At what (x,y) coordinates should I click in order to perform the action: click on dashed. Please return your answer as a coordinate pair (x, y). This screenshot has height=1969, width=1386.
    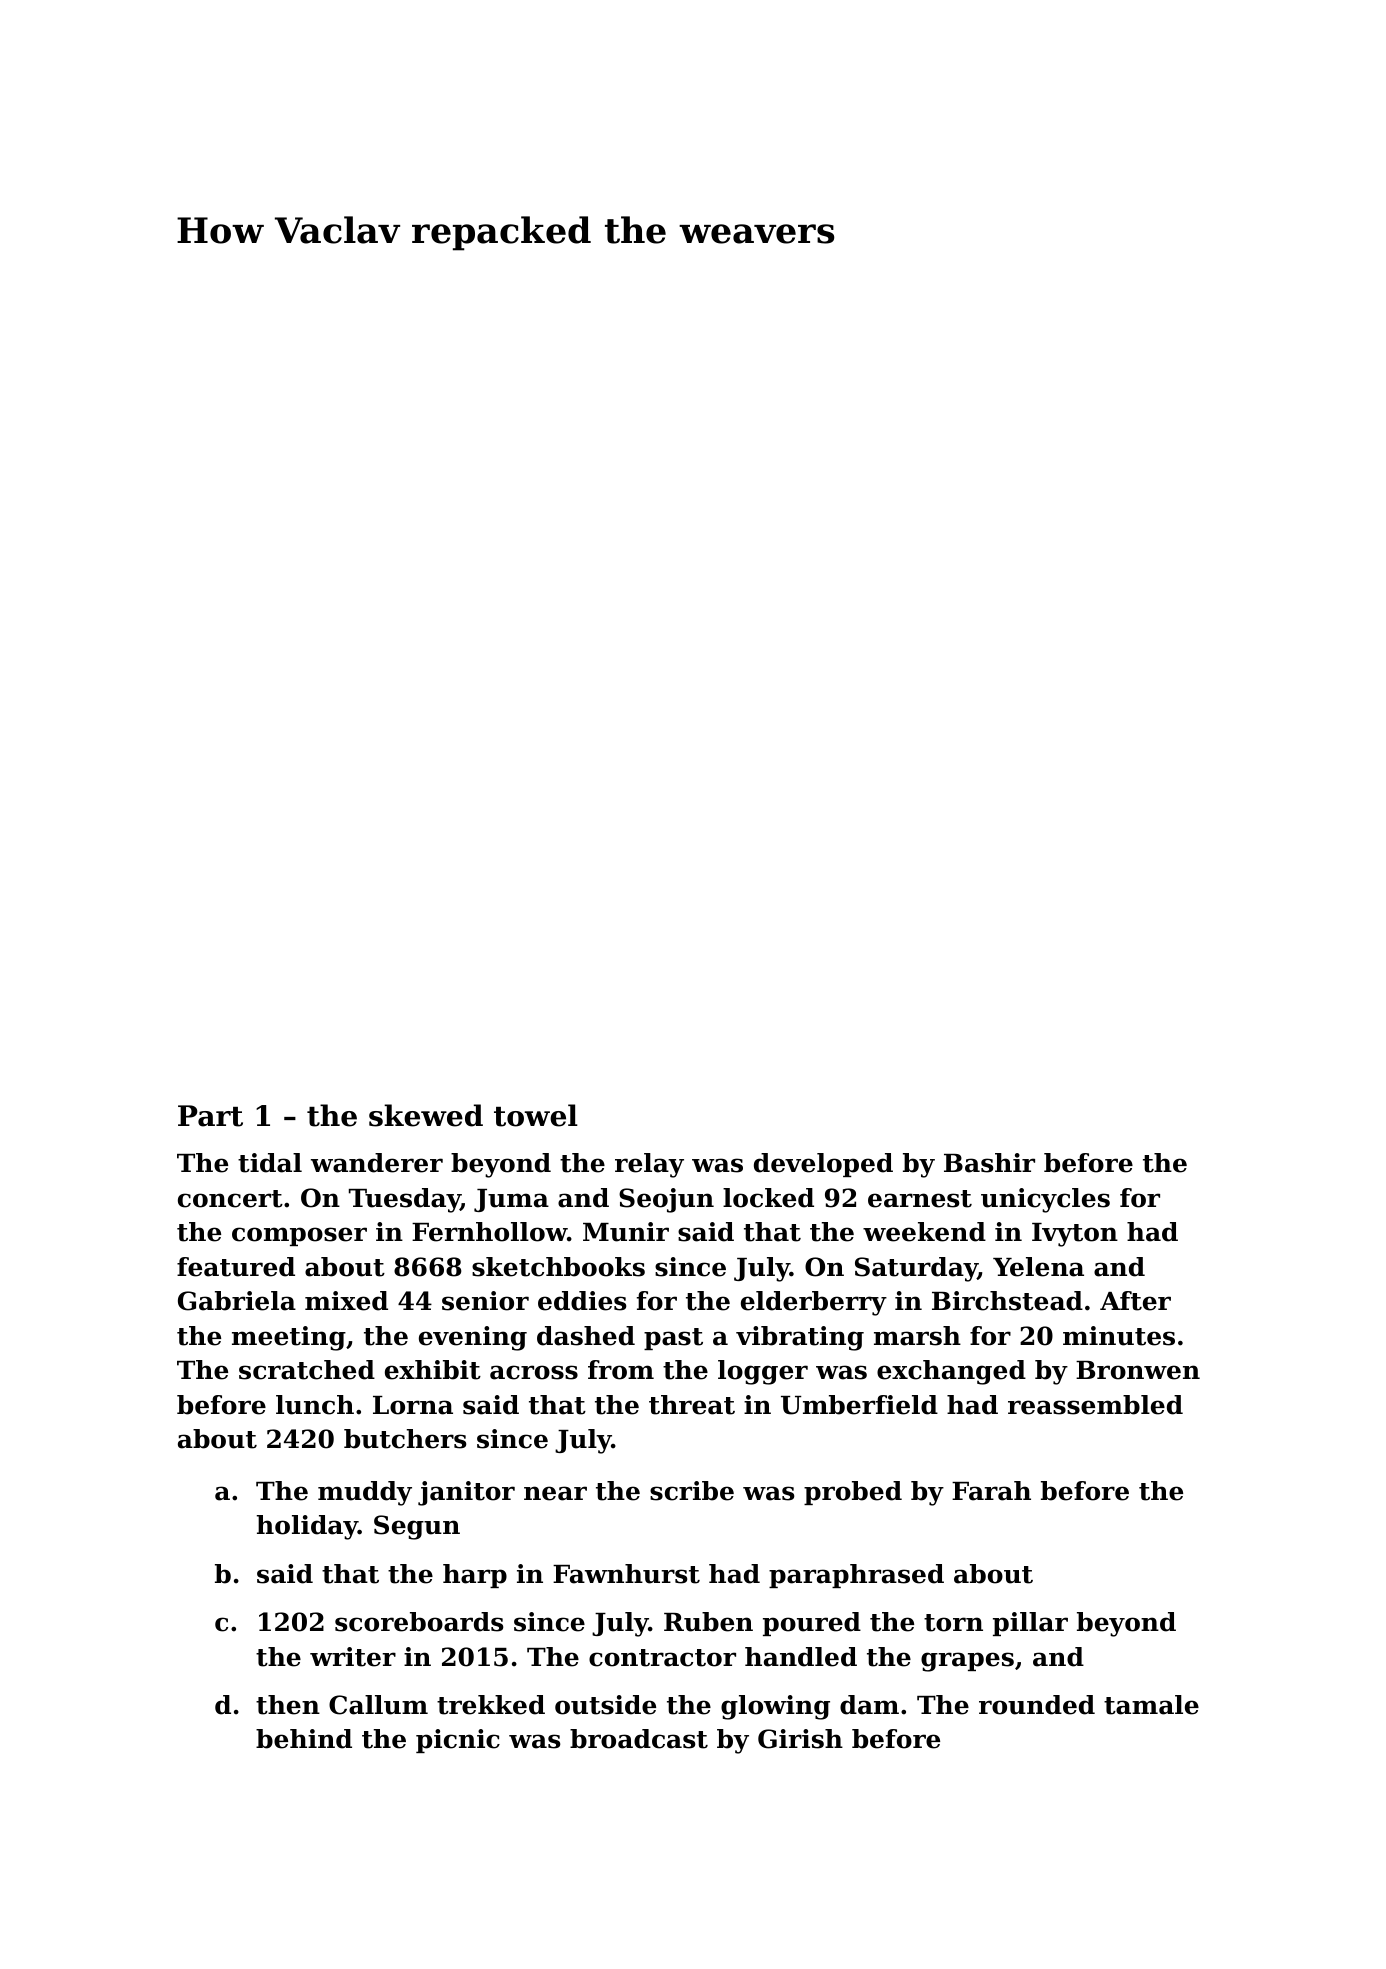
    Looking at the image, I should click on (586, 1336).
